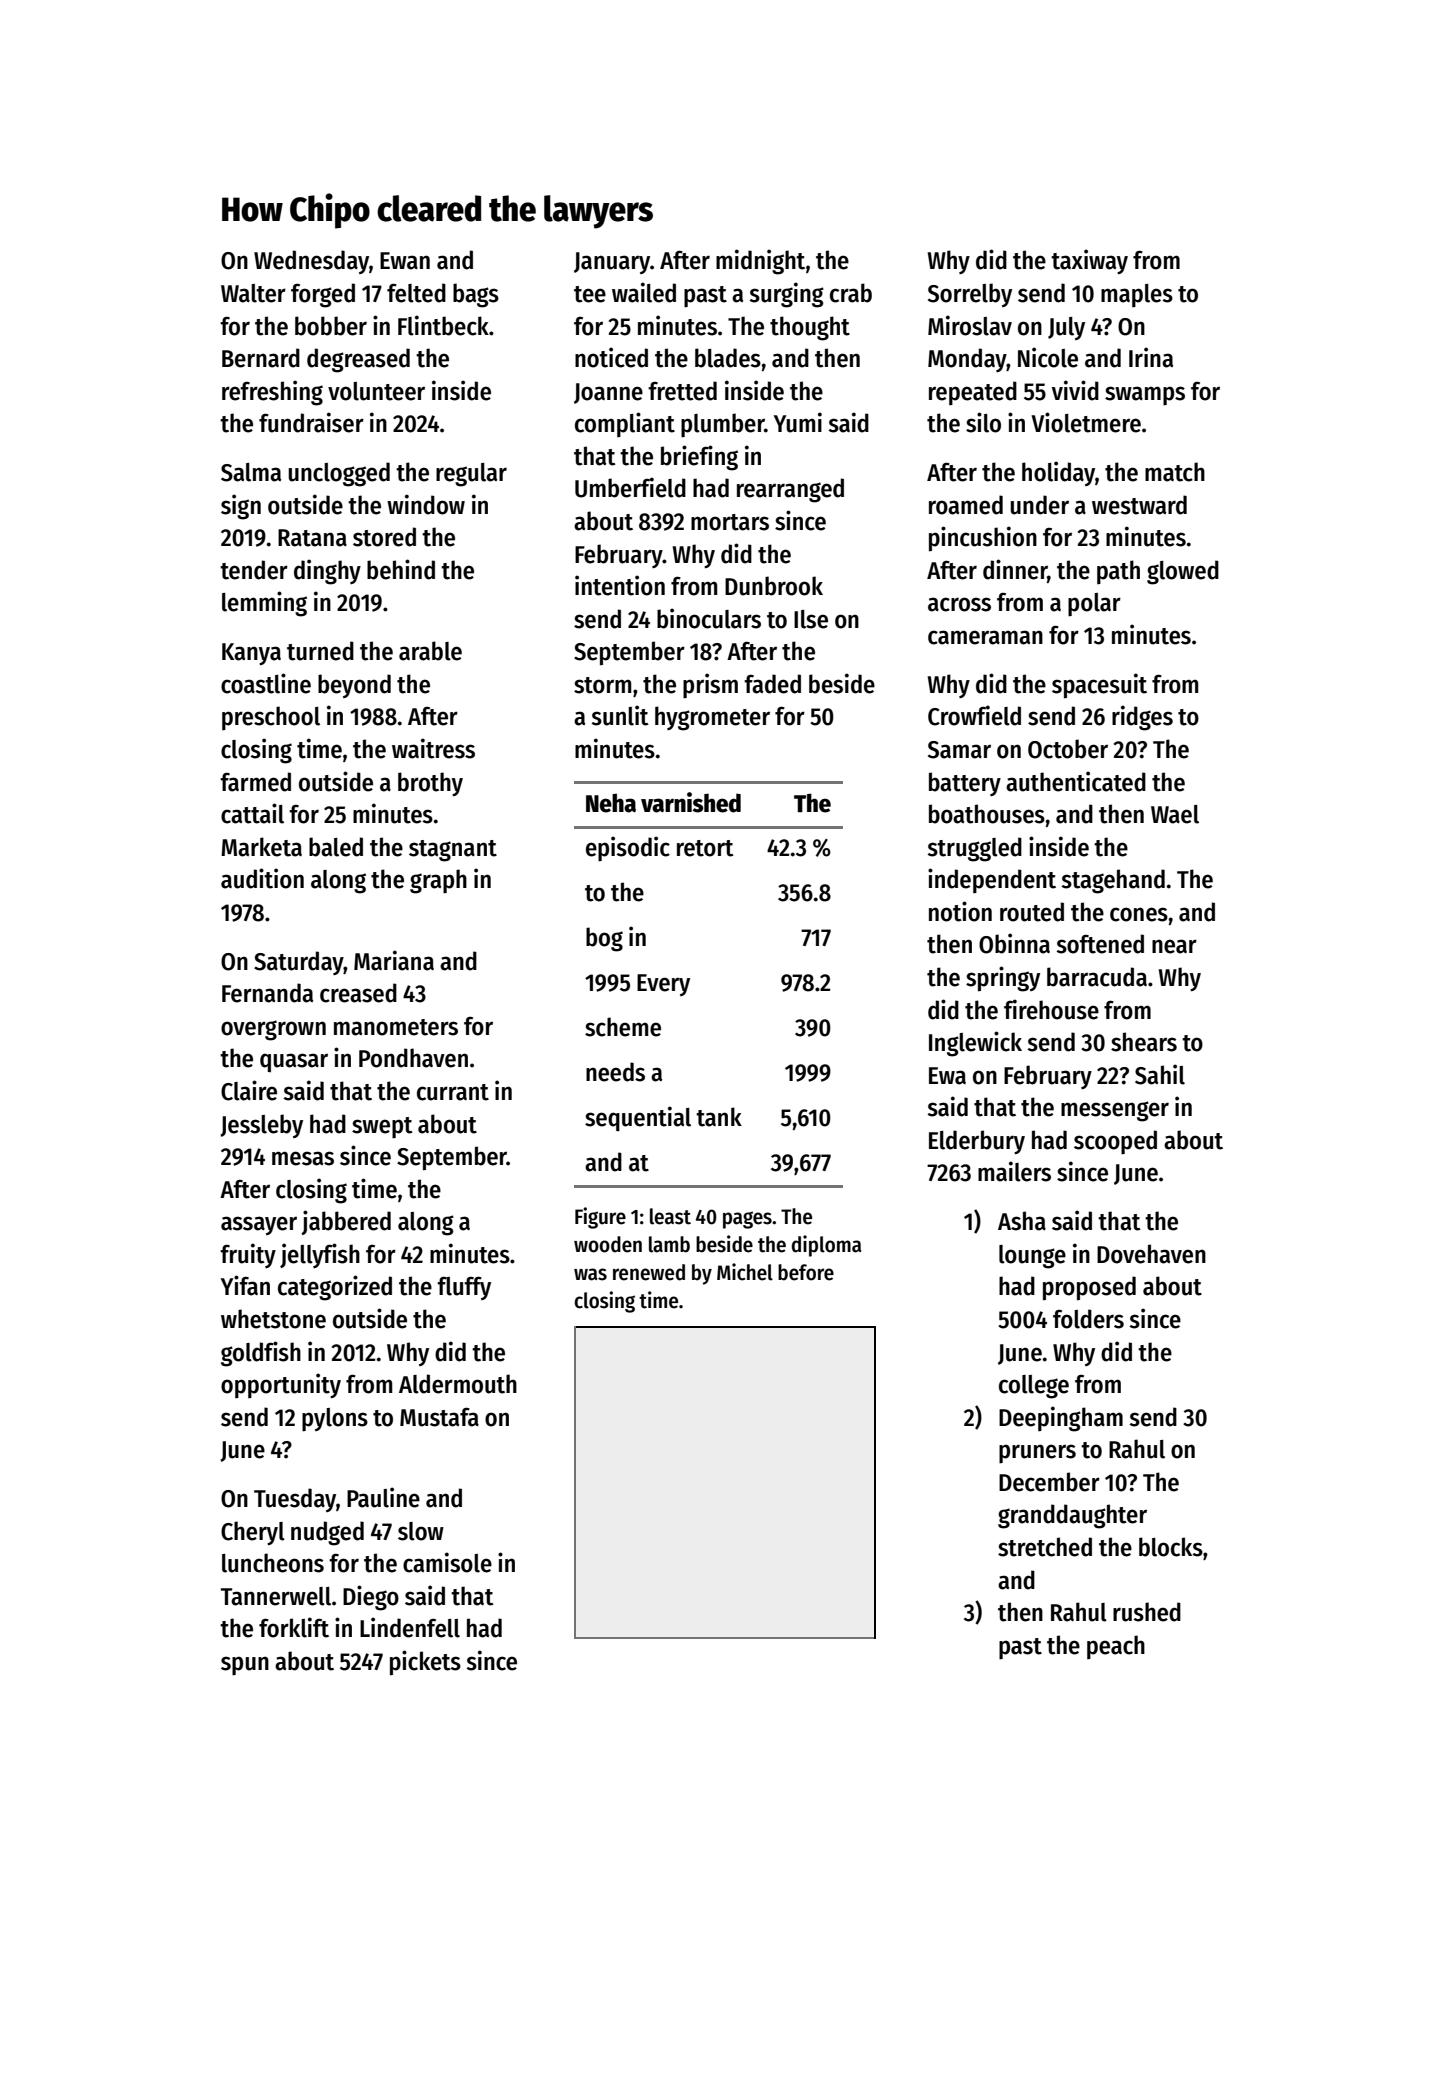 Image resolution: width=1450 pixels, height=2100 pixels. Describe the element at coordinates (251, 654) in the screenshot. I see `Kanya` at that location.
